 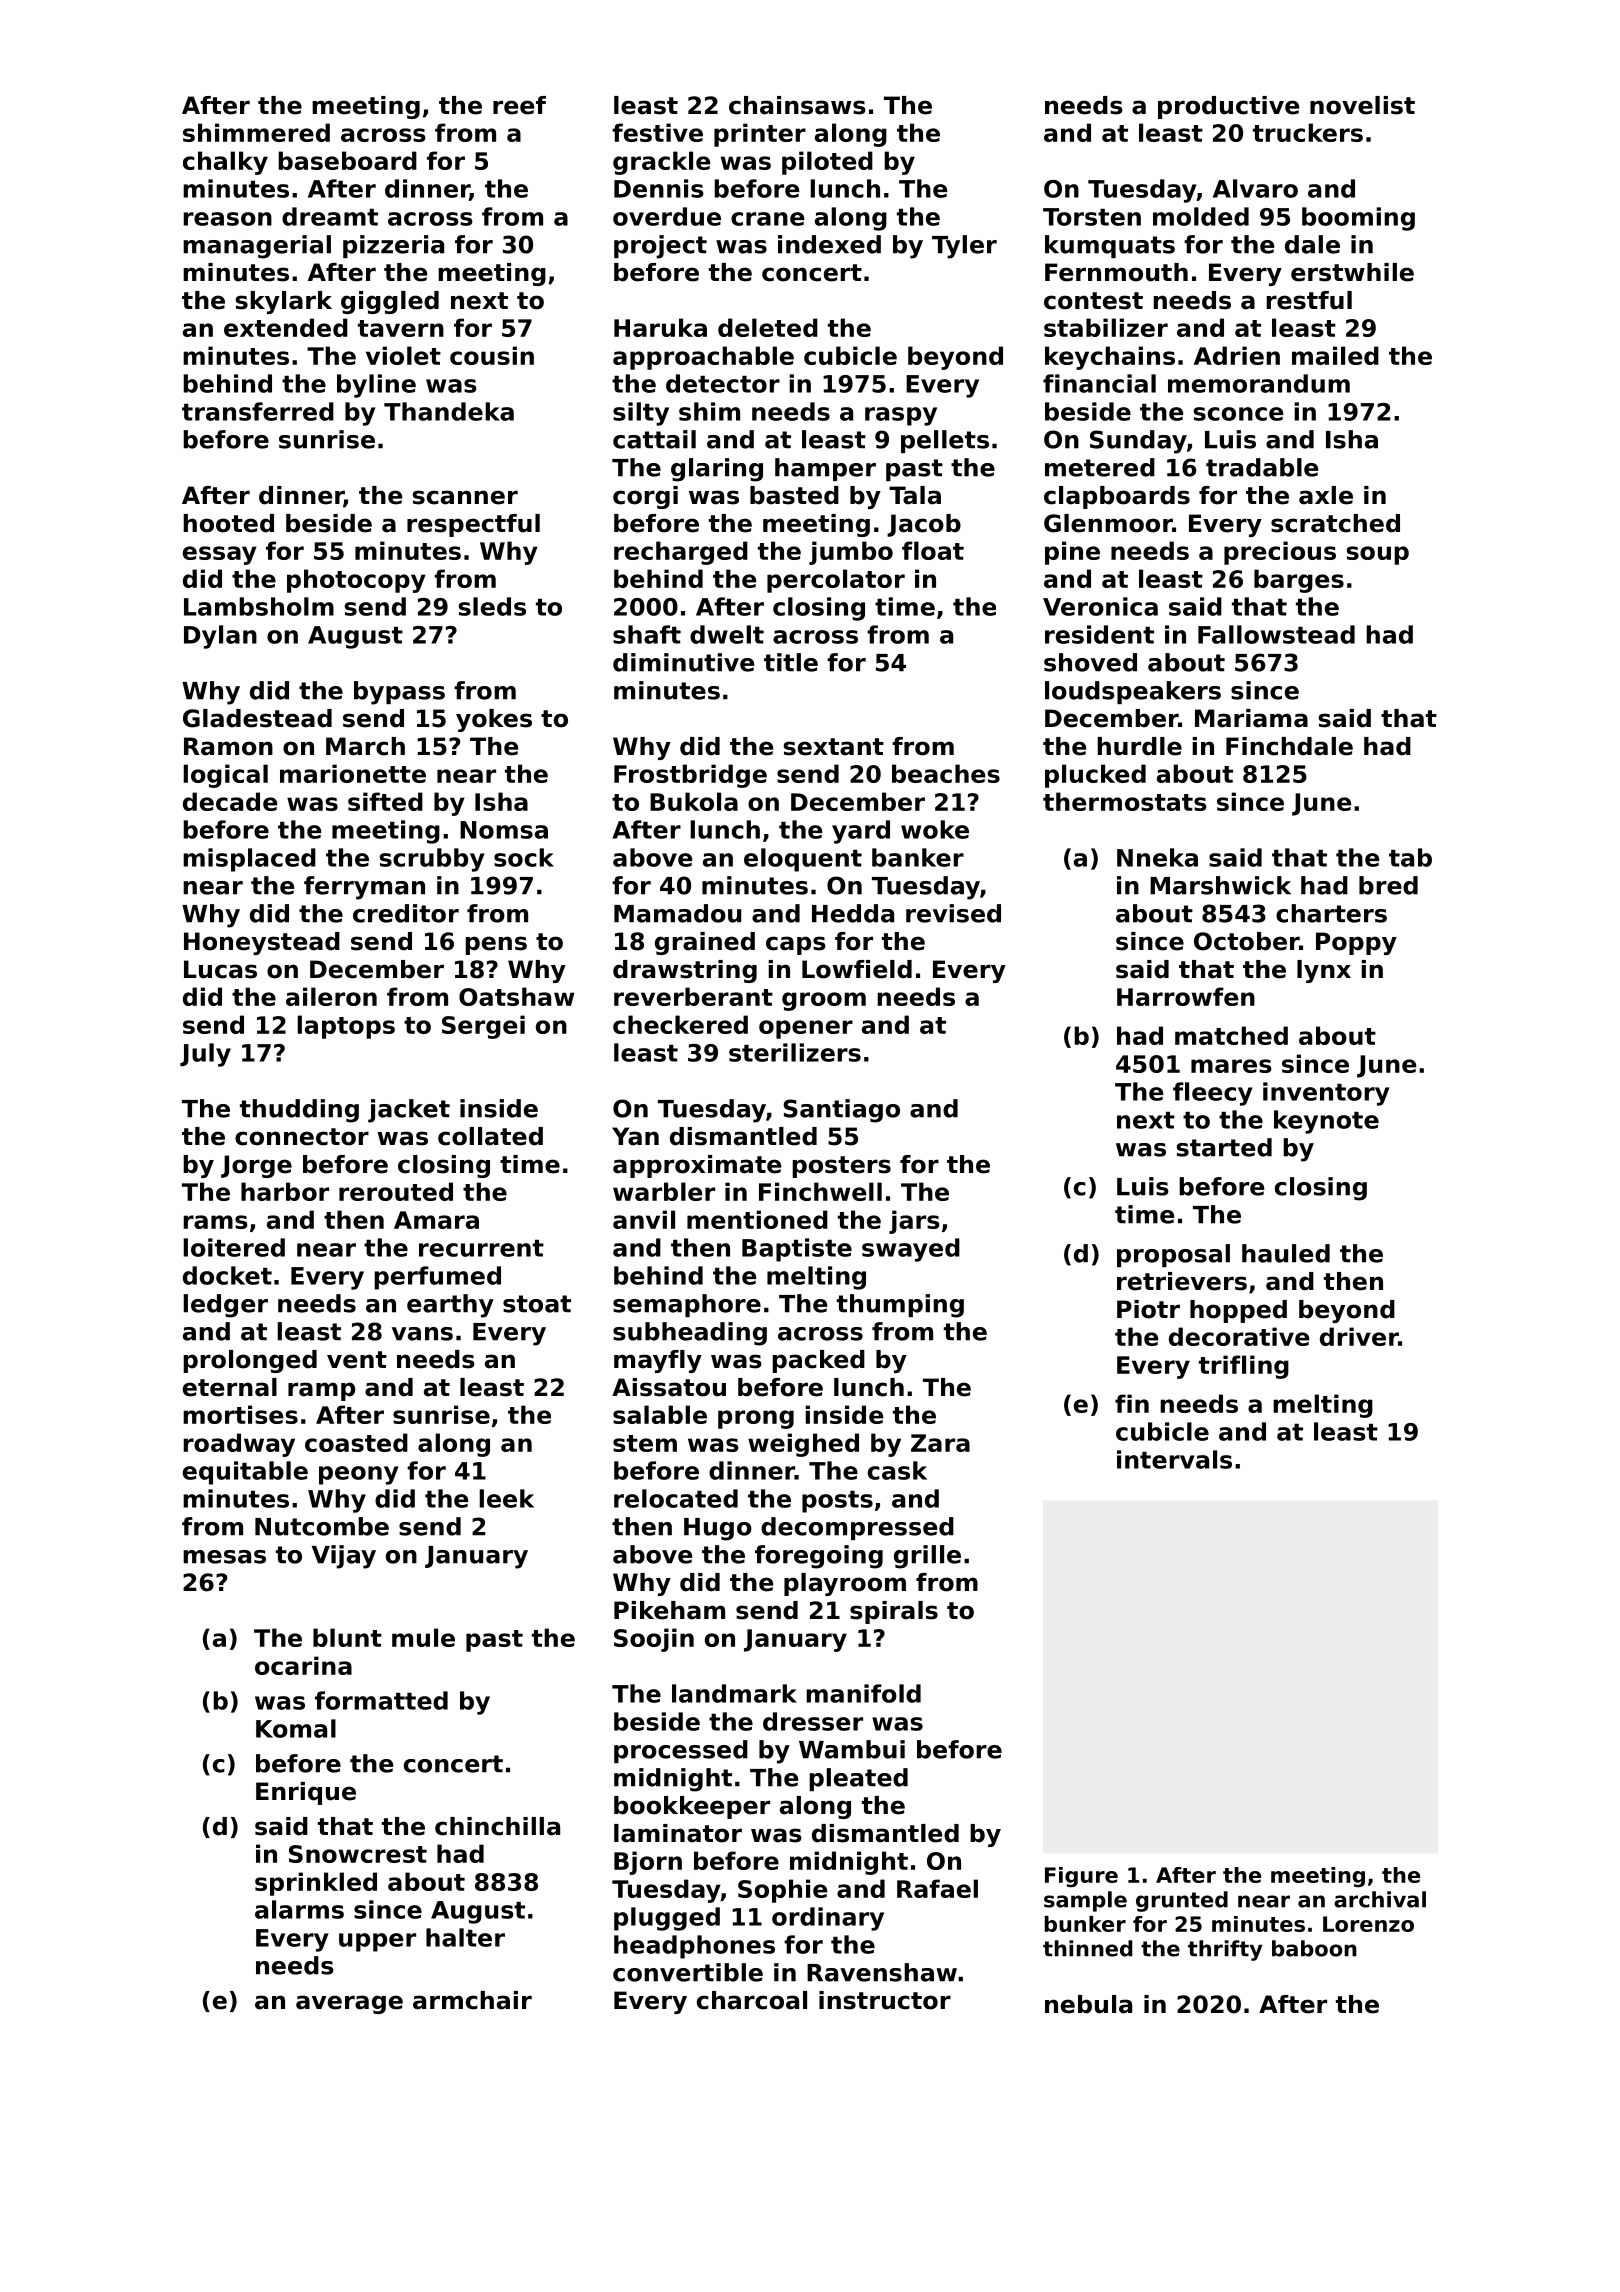 I want to click on collated, so click(x=490, y=1136).
